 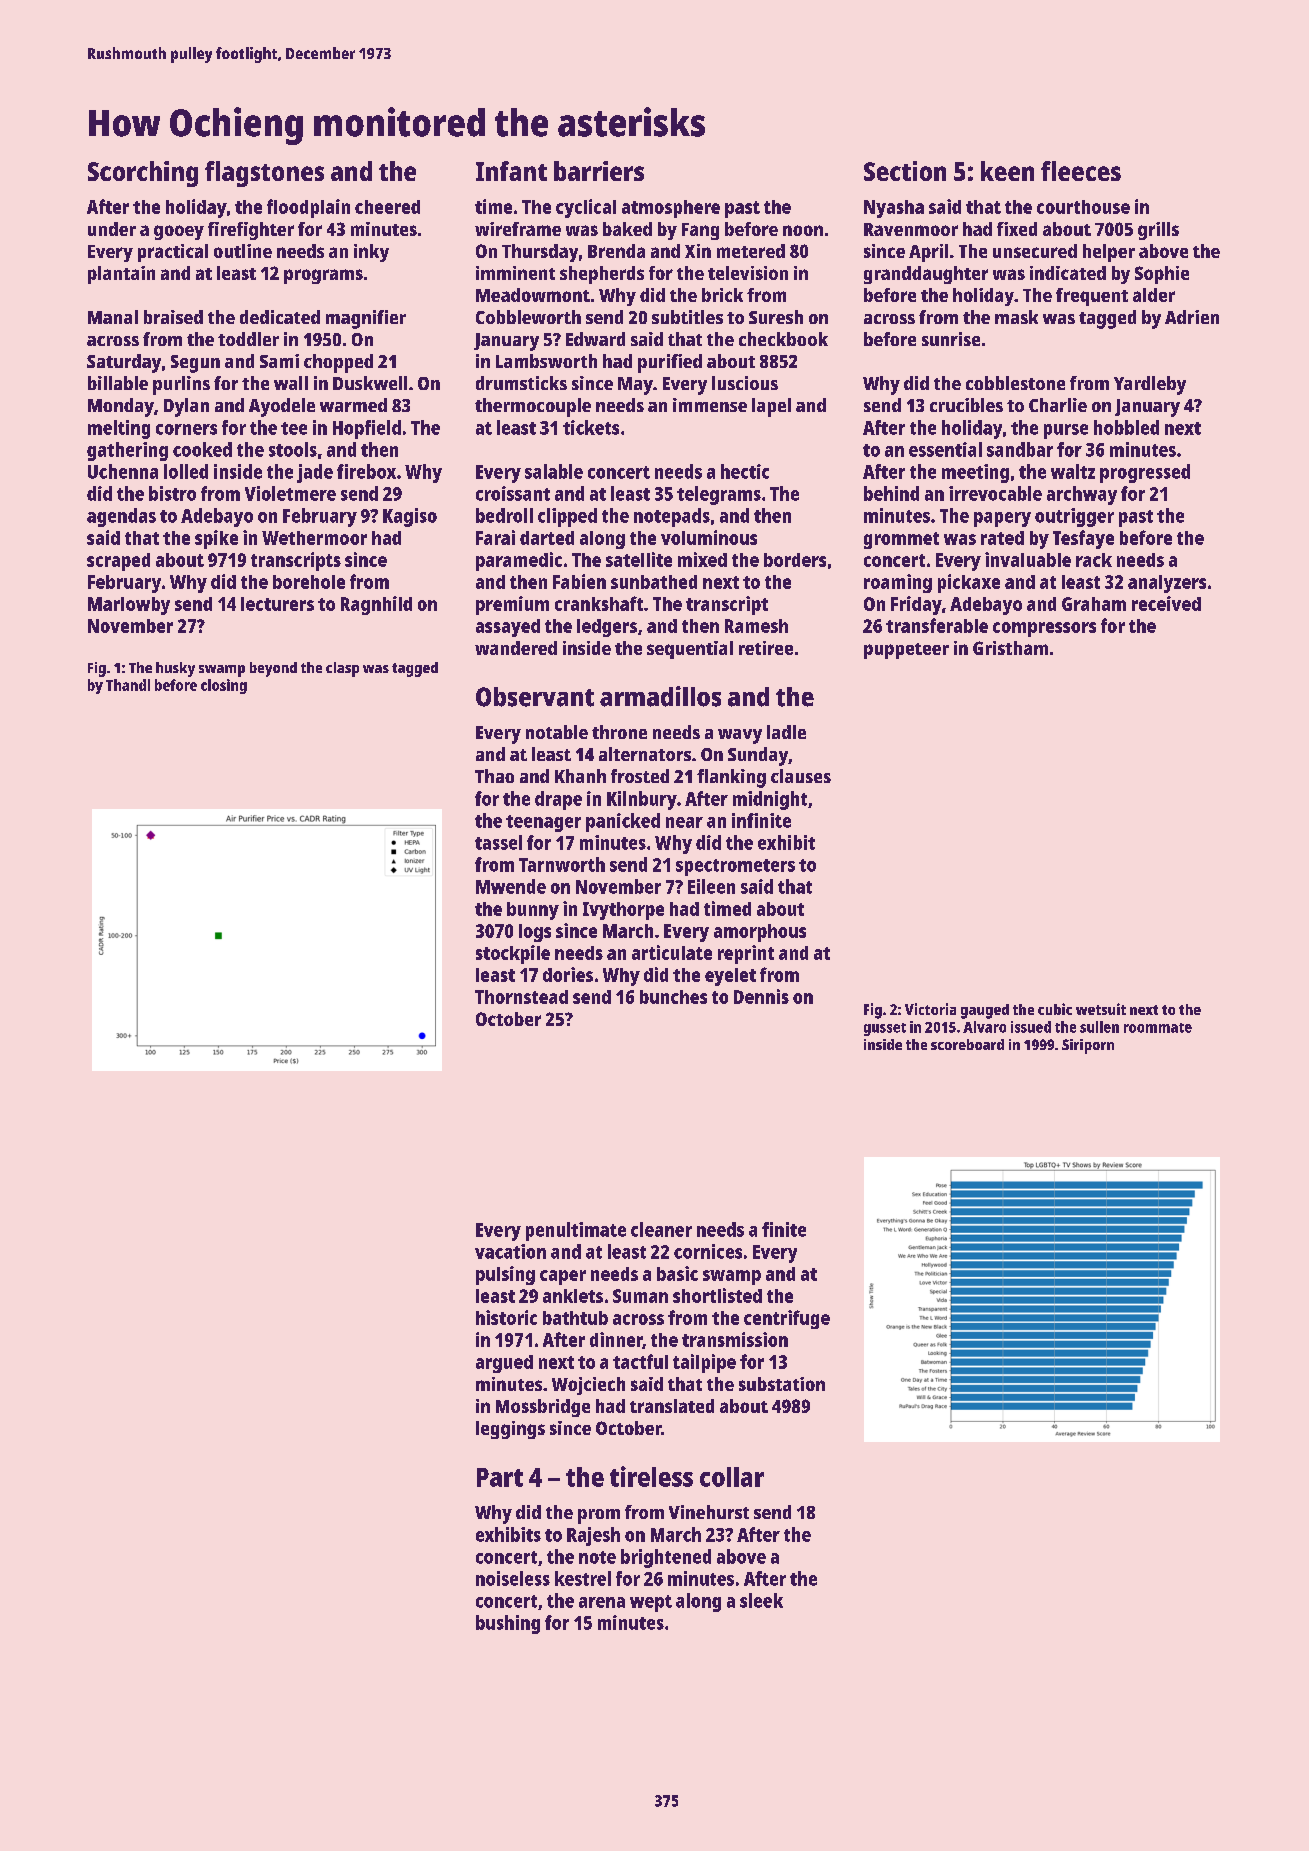 I want to click on bushing, so click(x=508, y=1624).
